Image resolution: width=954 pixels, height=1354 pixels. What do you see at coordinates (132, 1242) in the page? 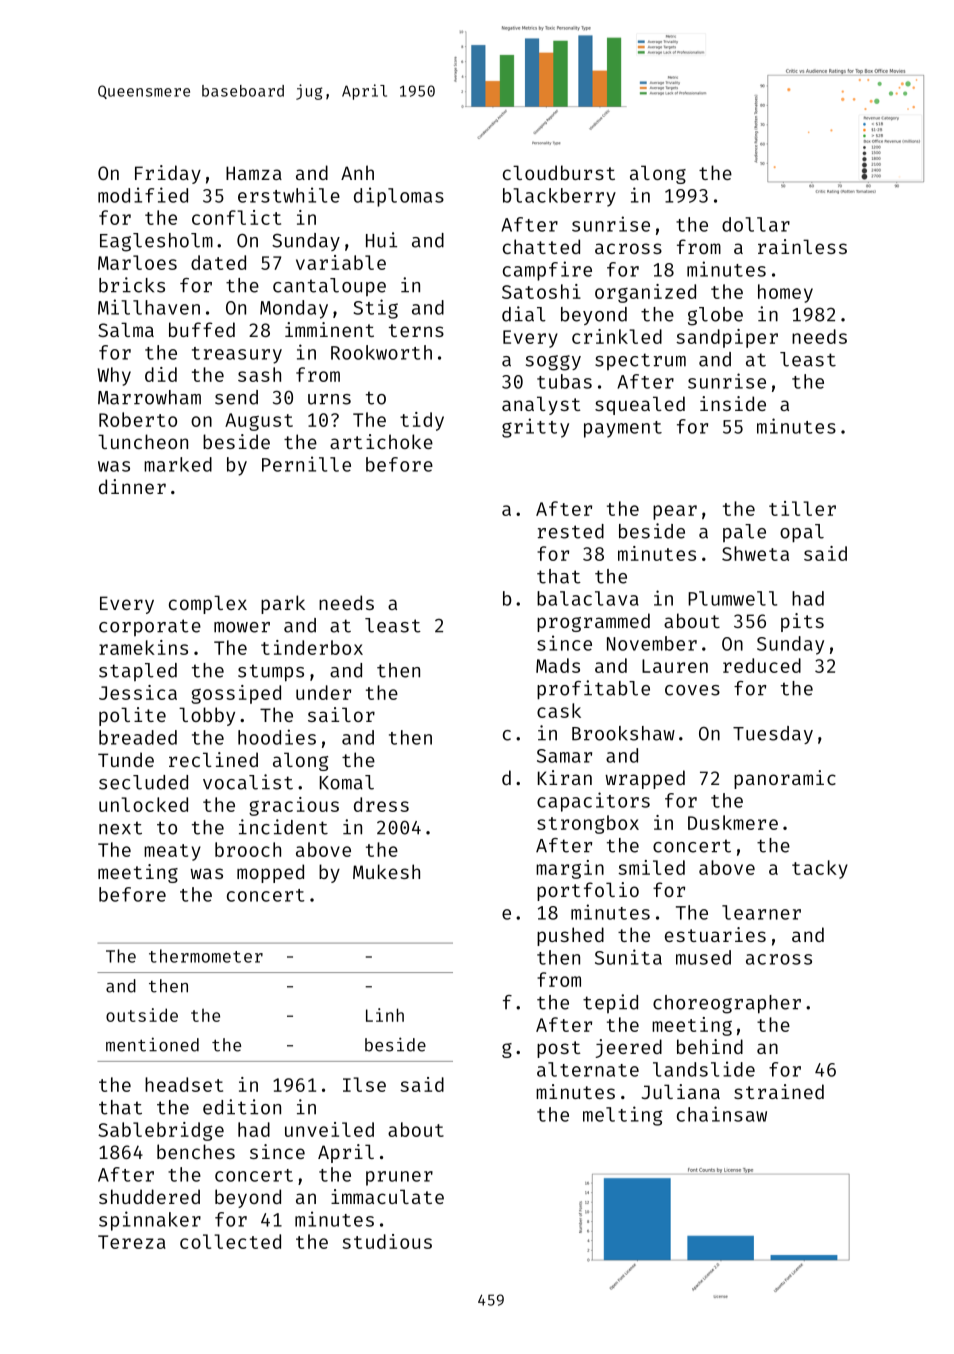
I see `Tereza` at bounding box center [132, 1242].
